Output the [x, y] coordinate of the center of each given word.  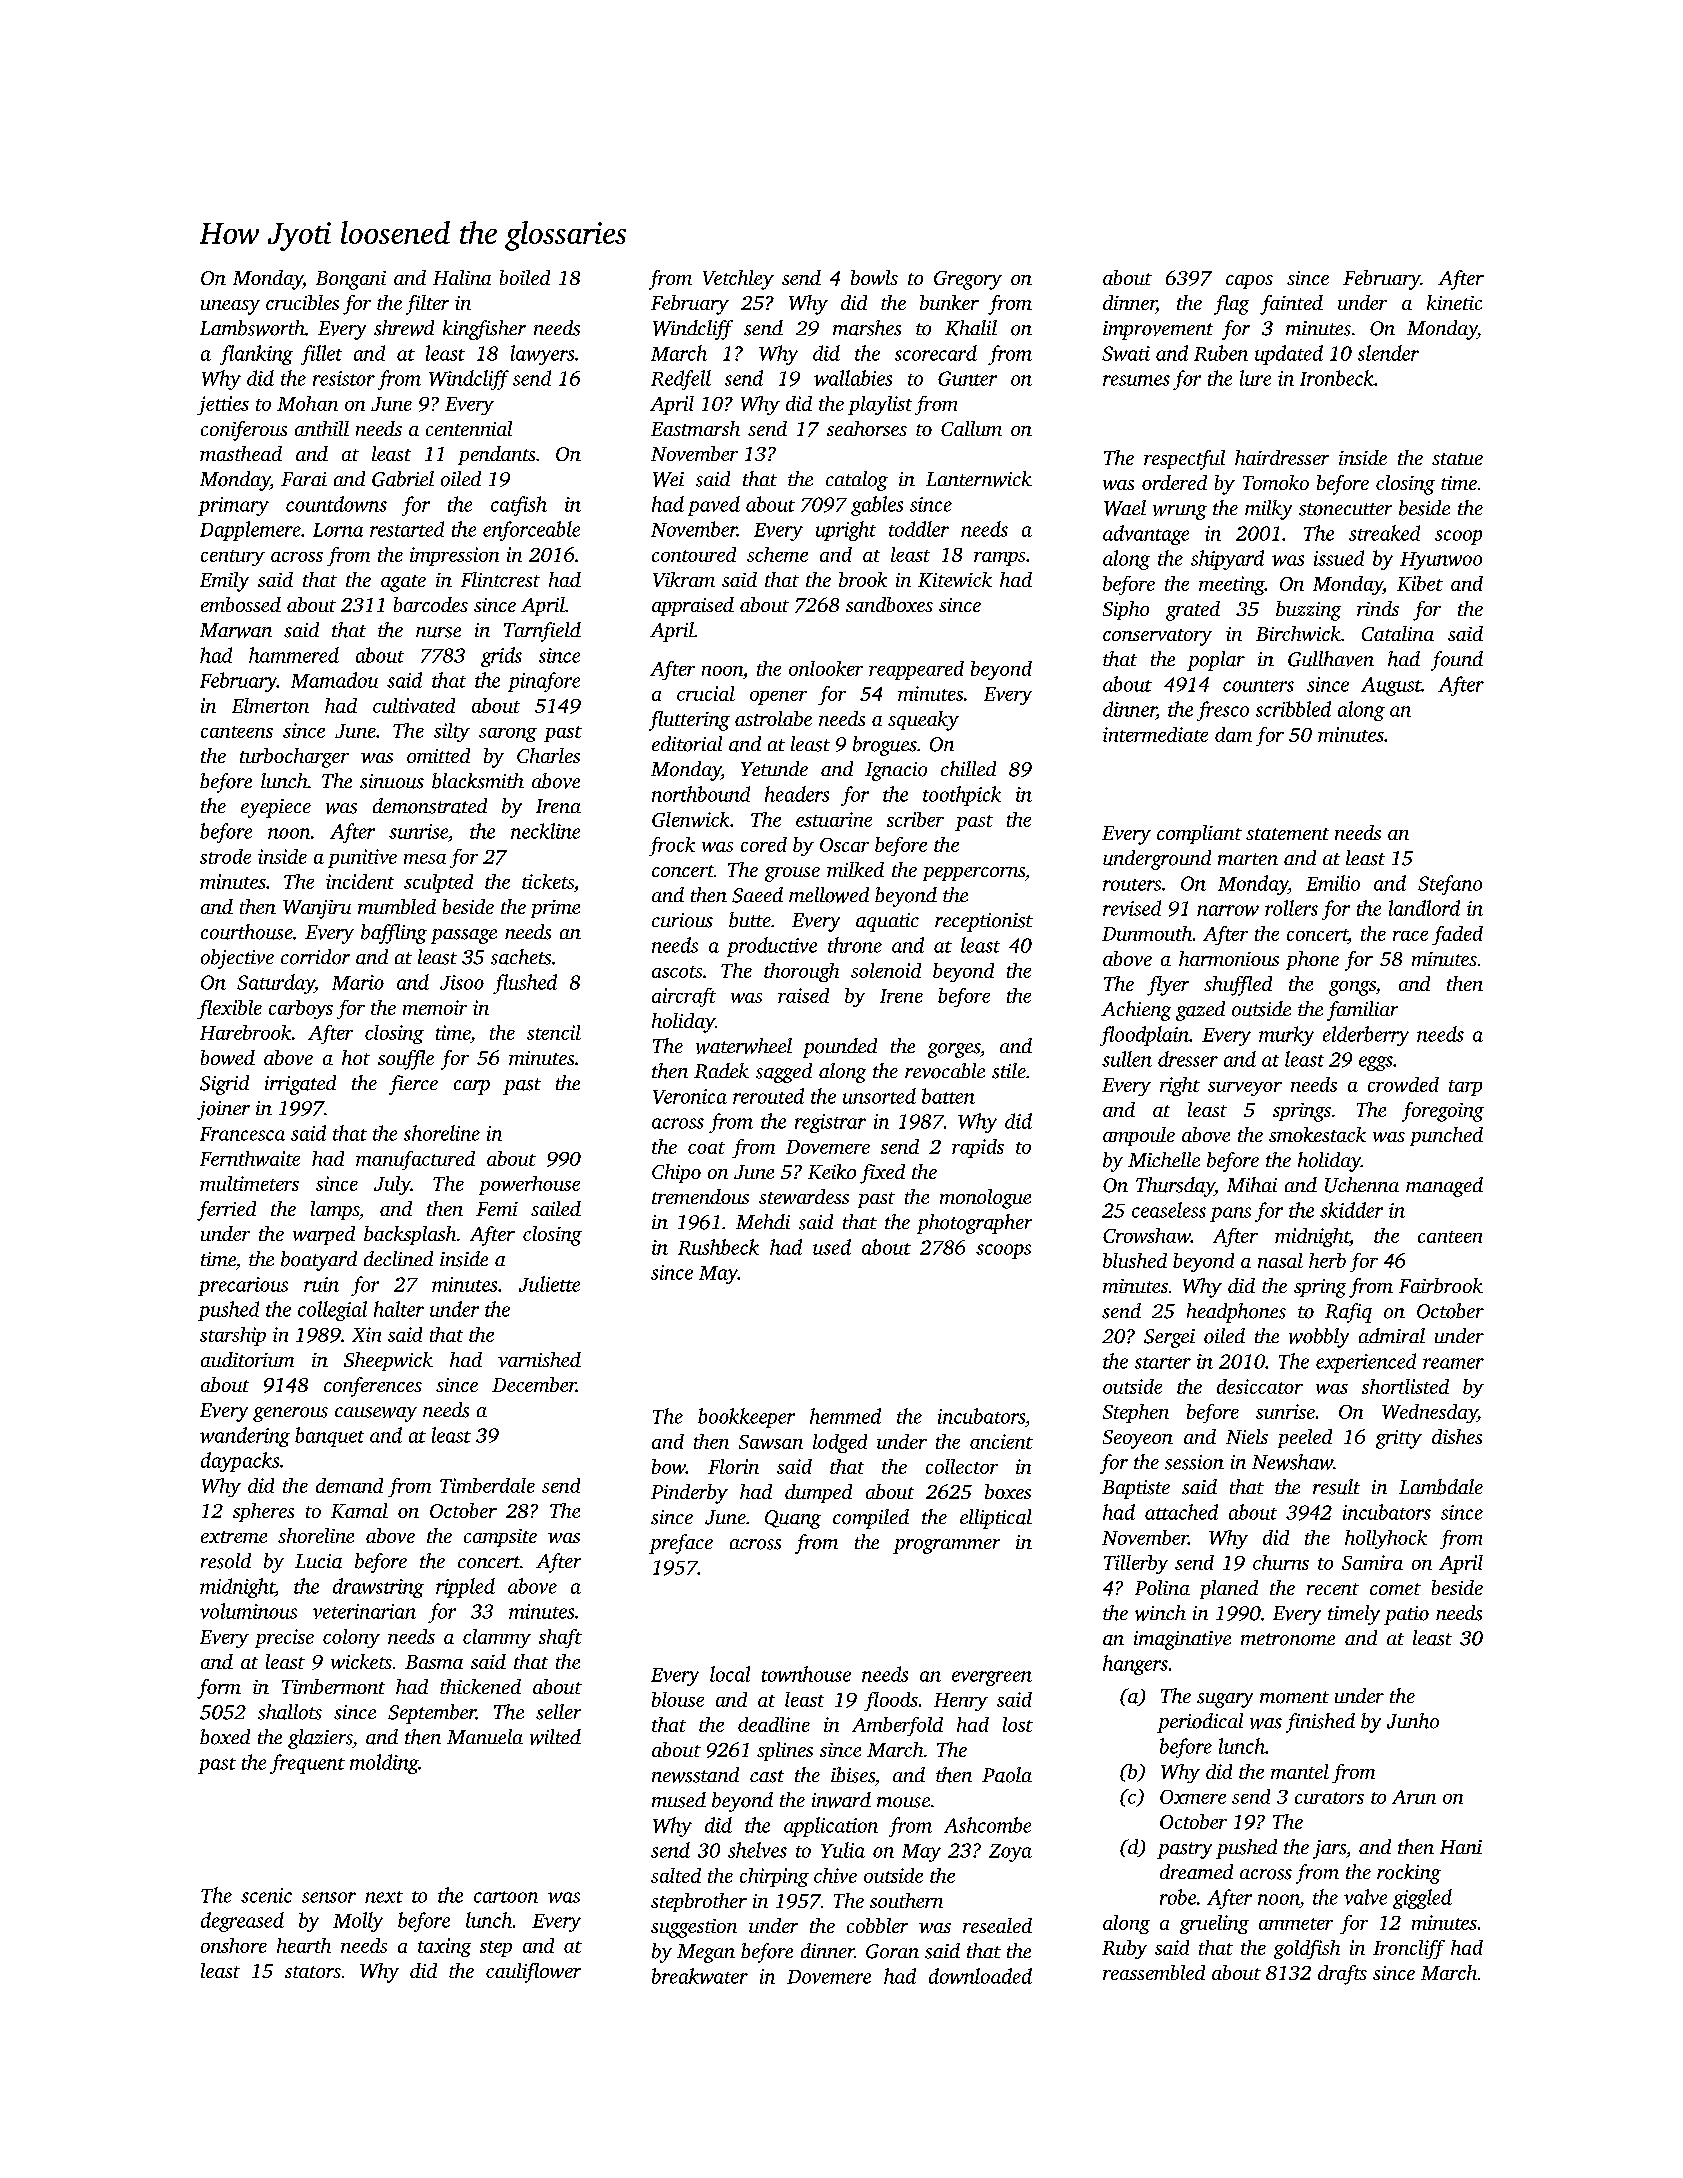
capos [1249, 282]
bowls [874, 277]
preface [681, 1544]
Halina [462, 277]
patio [1406, 1615]
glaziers [320, 1739]
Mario [358, 982]
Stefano [1450, 885]
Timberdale [487, 1485]
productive [772, 947]
